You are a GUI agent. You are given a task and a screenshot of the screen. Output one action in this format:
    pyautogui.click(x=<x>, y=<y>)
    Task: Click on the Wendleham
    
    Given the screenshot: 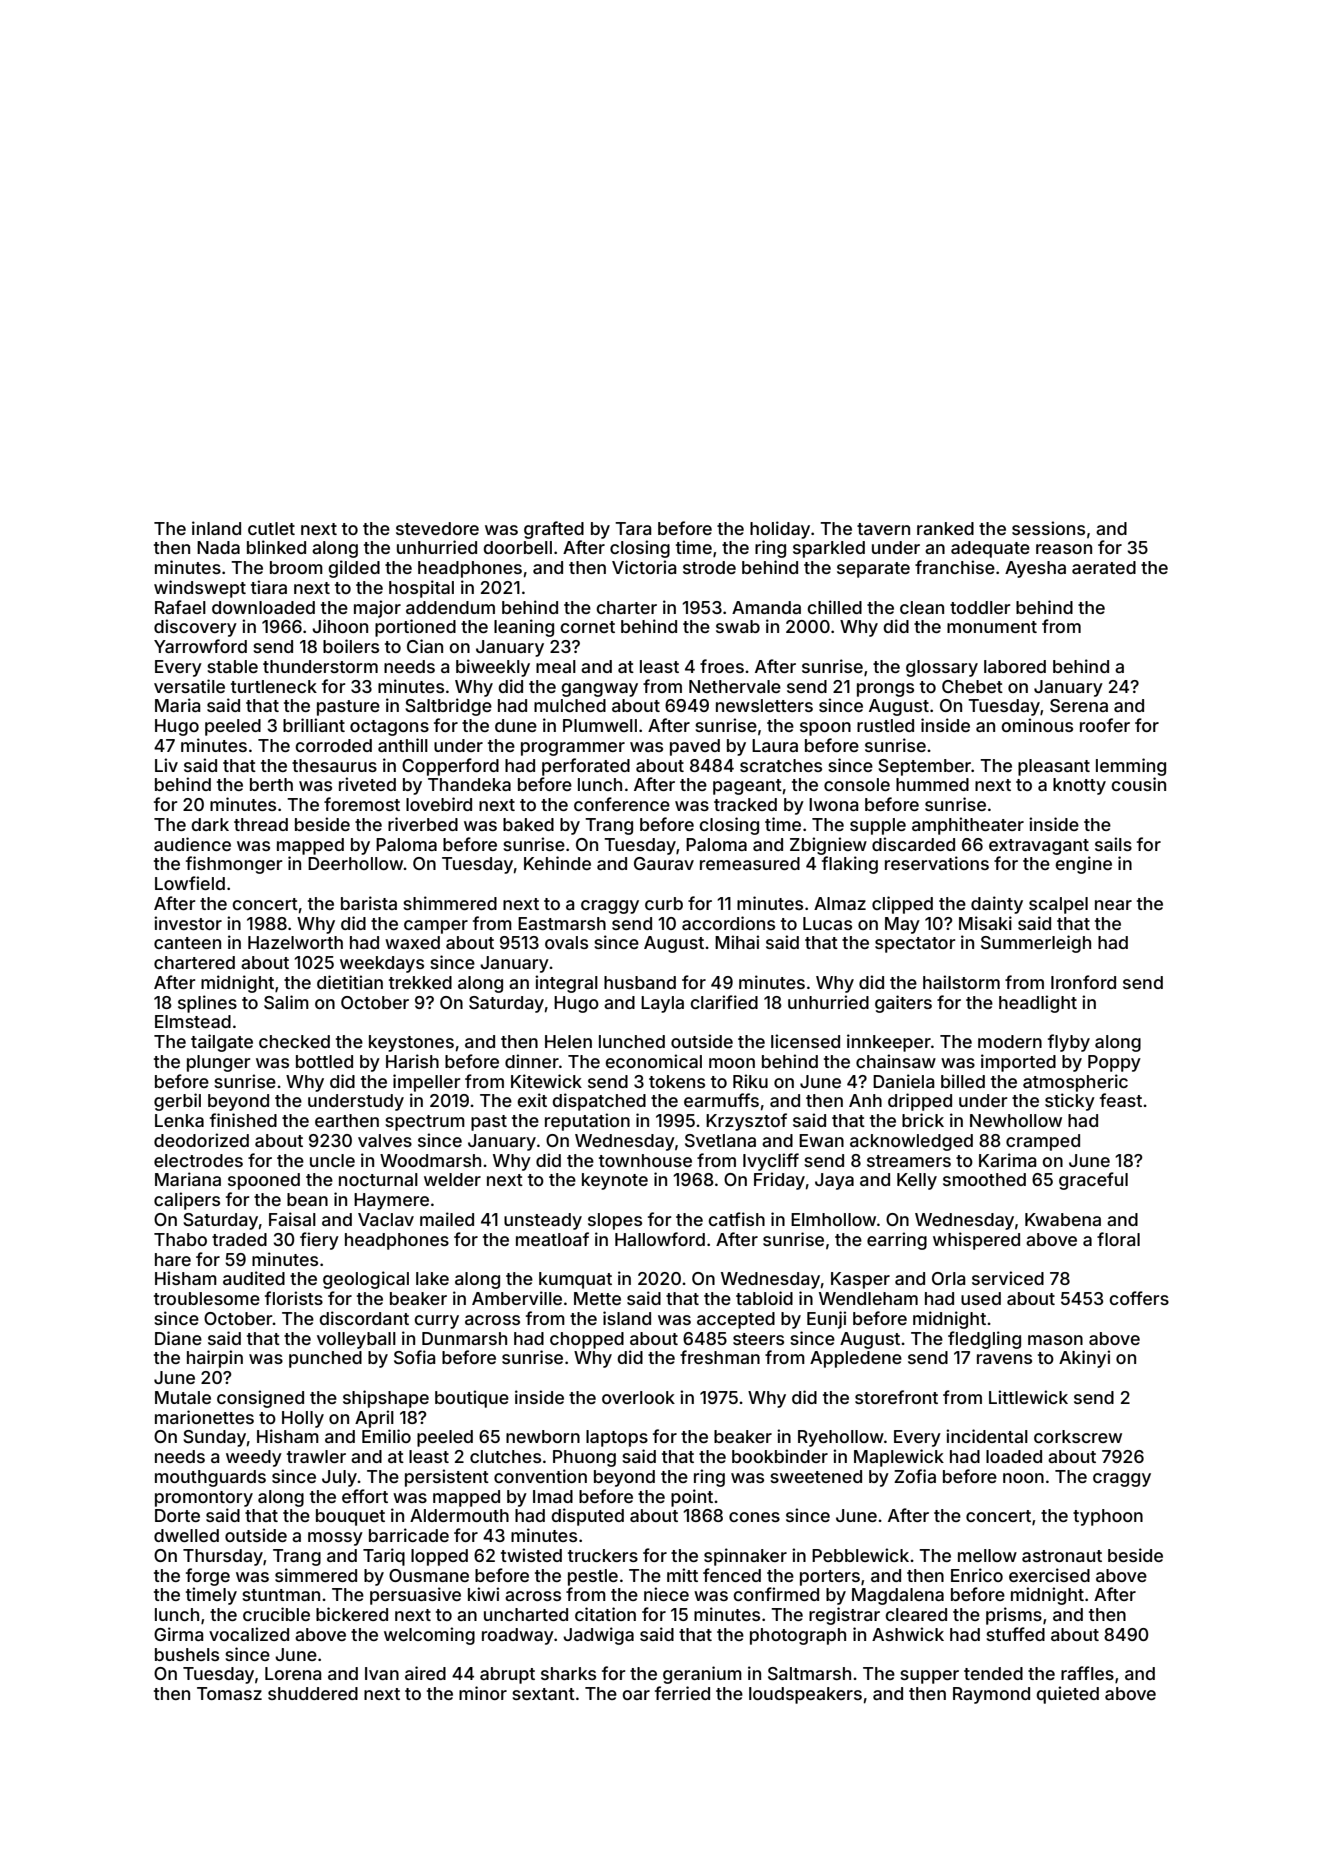 What is the action you would take?
    pyautogui.click(x=868, y=1298)
